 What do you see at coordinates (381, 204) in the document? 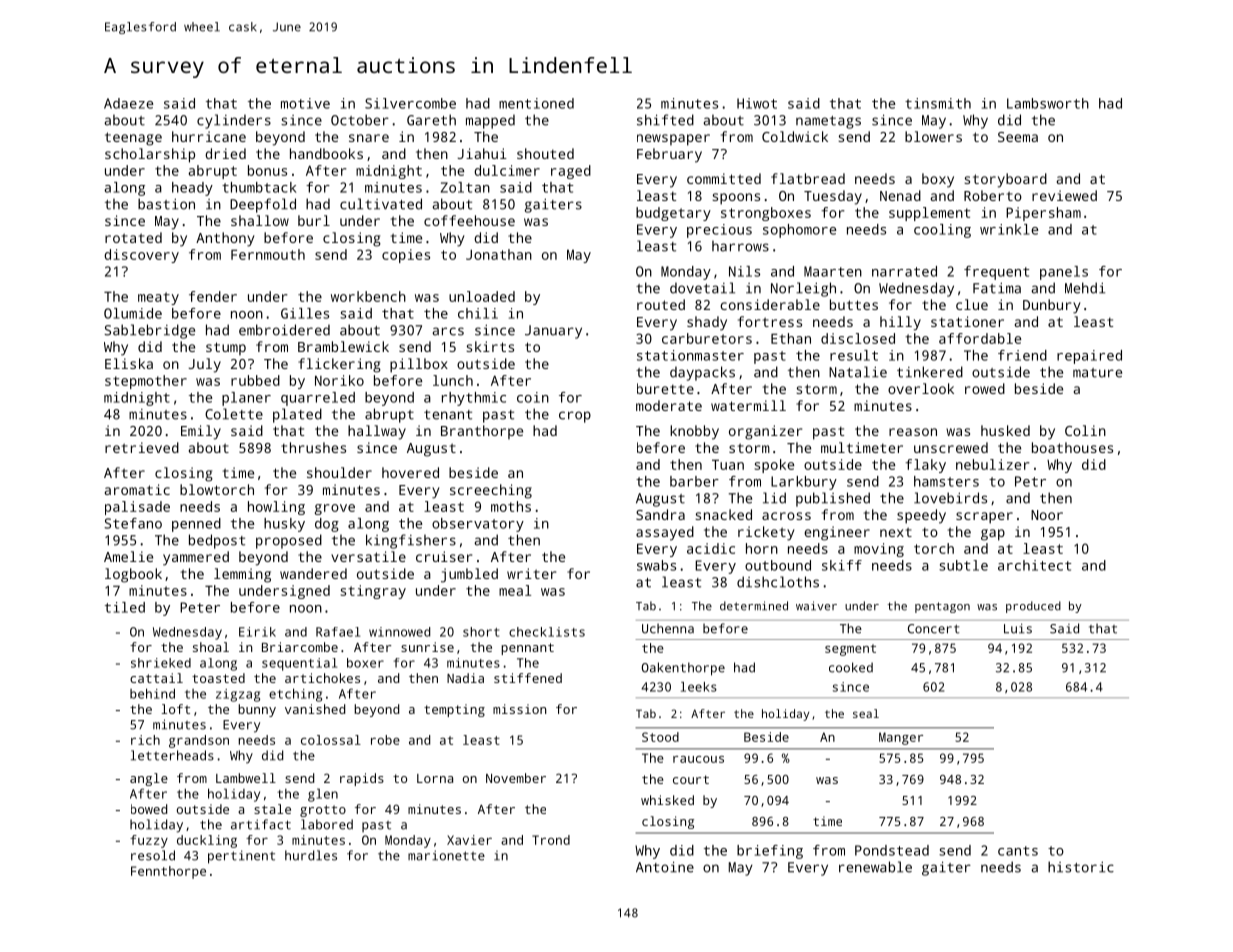
I see `cultivated` at bounding box center [381, 204].
